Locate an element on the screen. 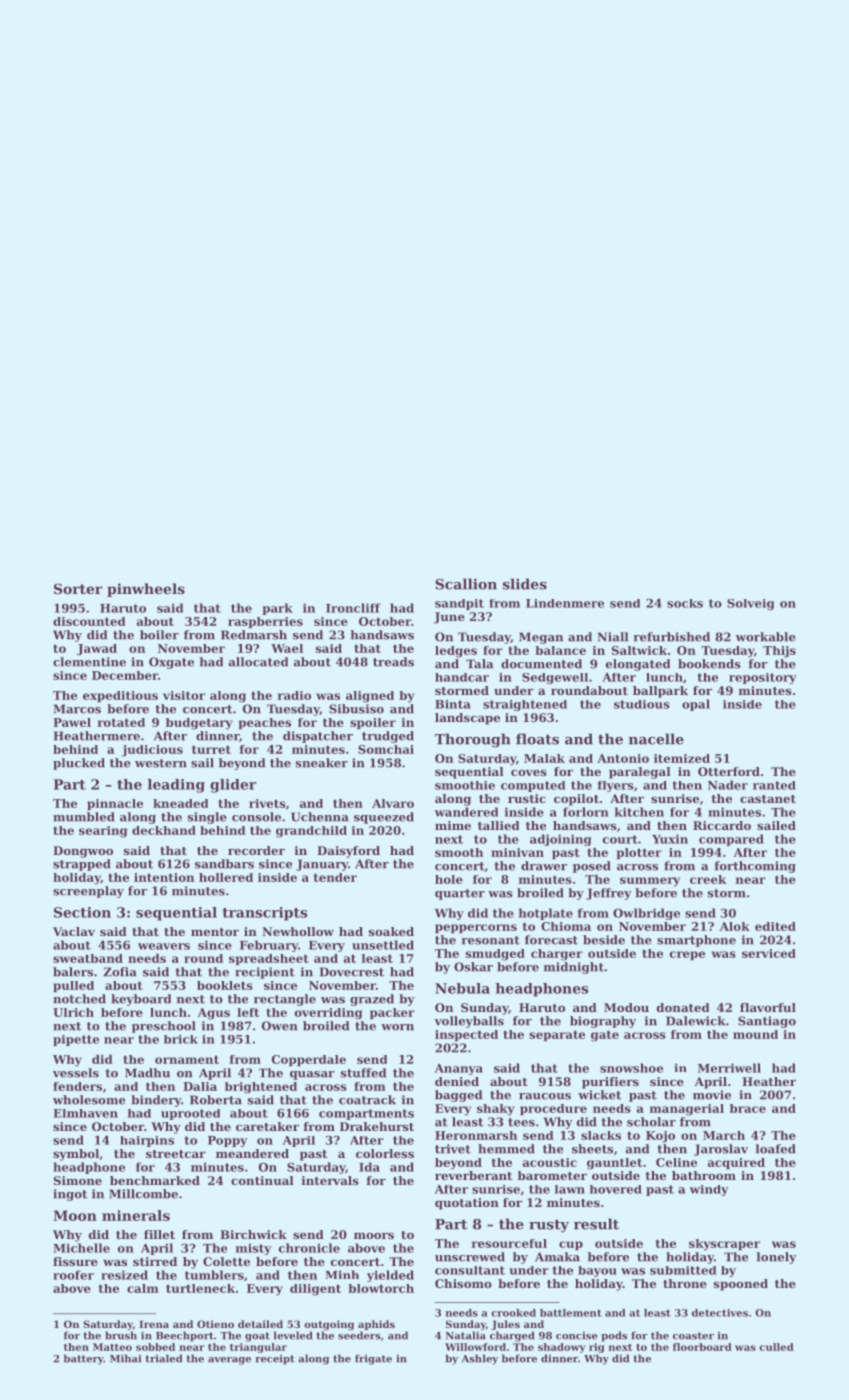  Sorter is located at coordinates (78, 588).
